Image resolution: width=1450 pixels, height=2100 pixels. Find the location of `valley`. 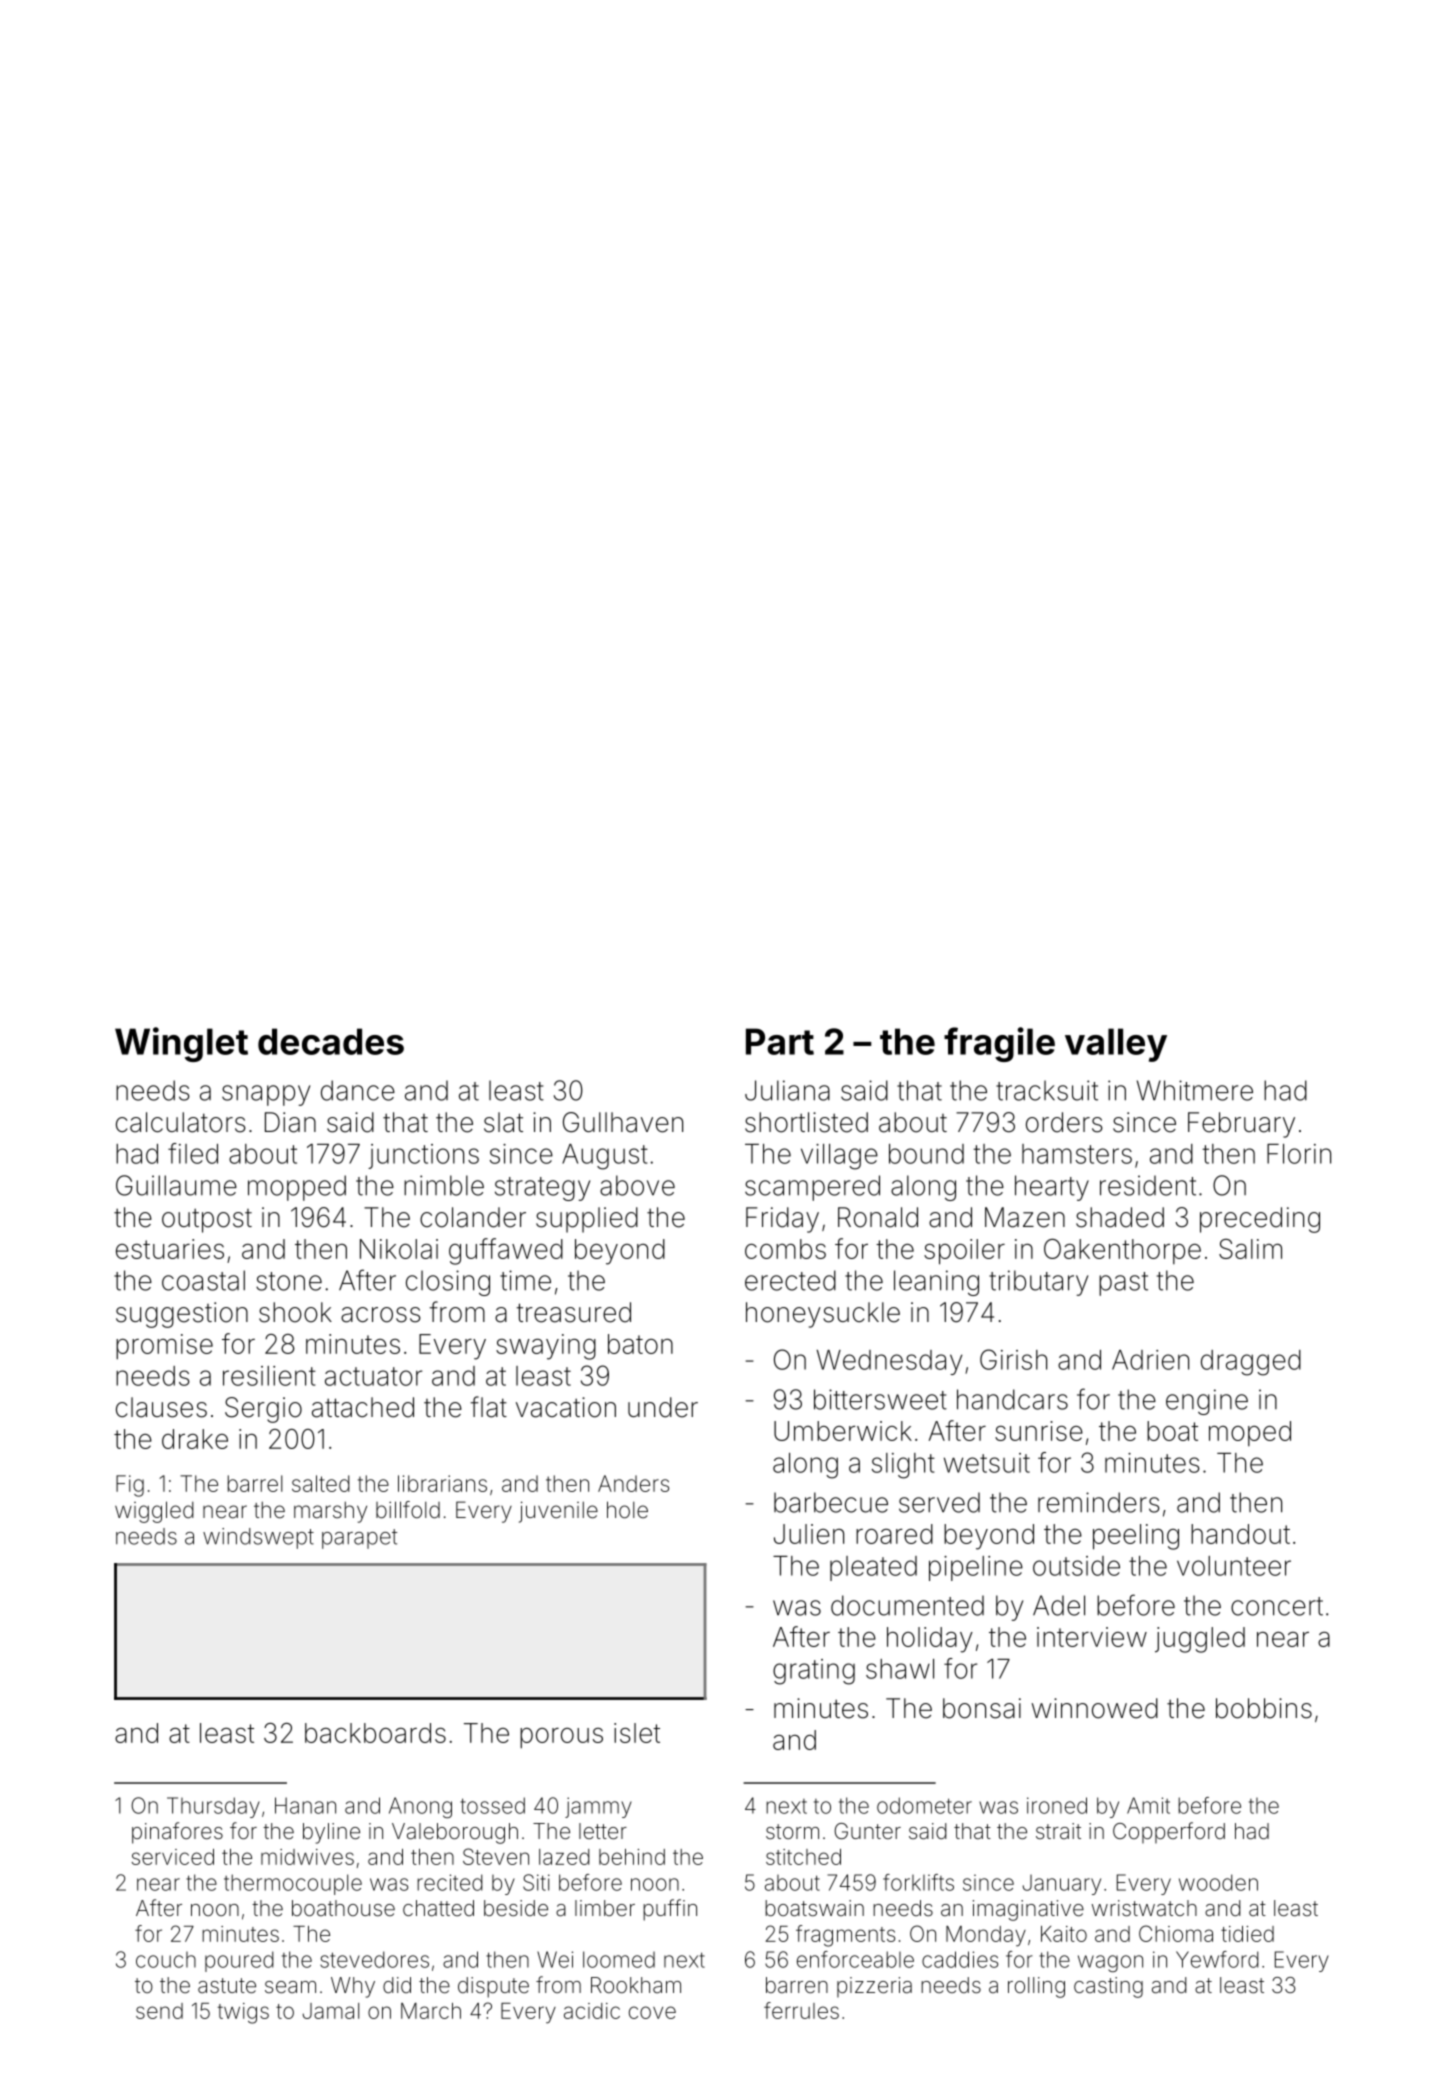

valley is located at coordinates (1116, 1045).
